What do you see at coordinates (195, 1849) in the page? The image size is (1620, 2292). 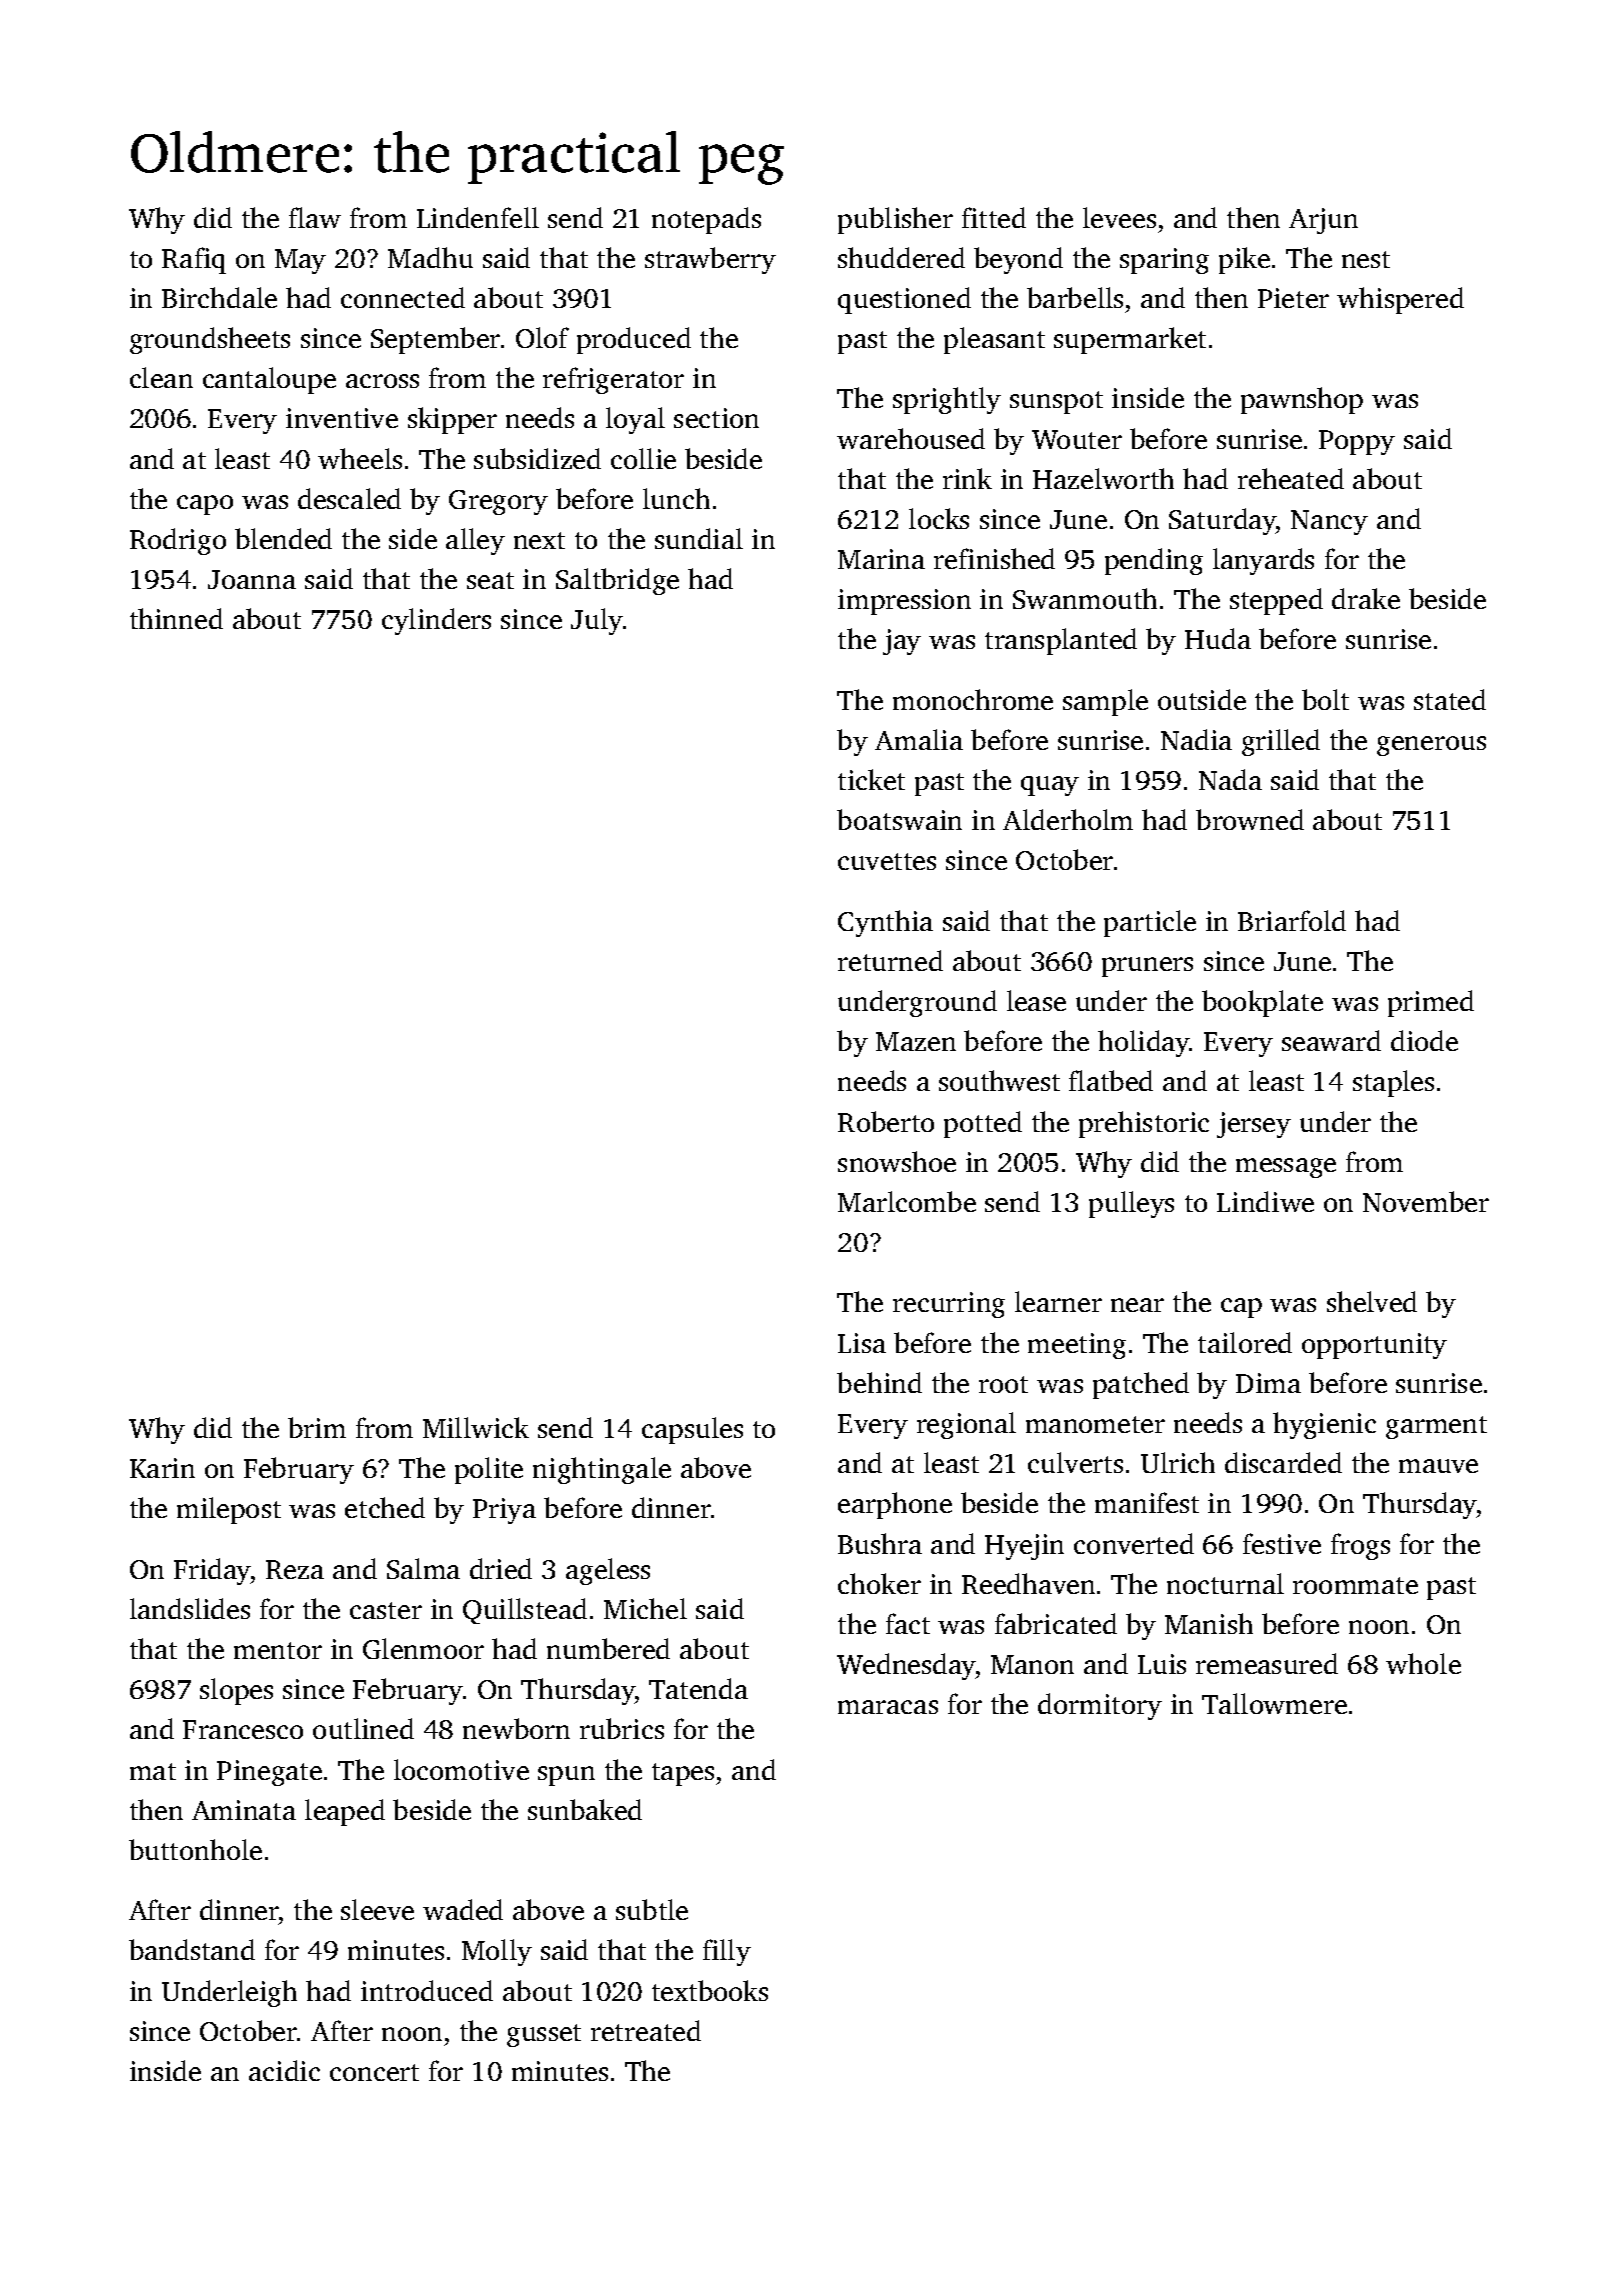 I see `buttonhole` at bounding box center [195, 1849].
